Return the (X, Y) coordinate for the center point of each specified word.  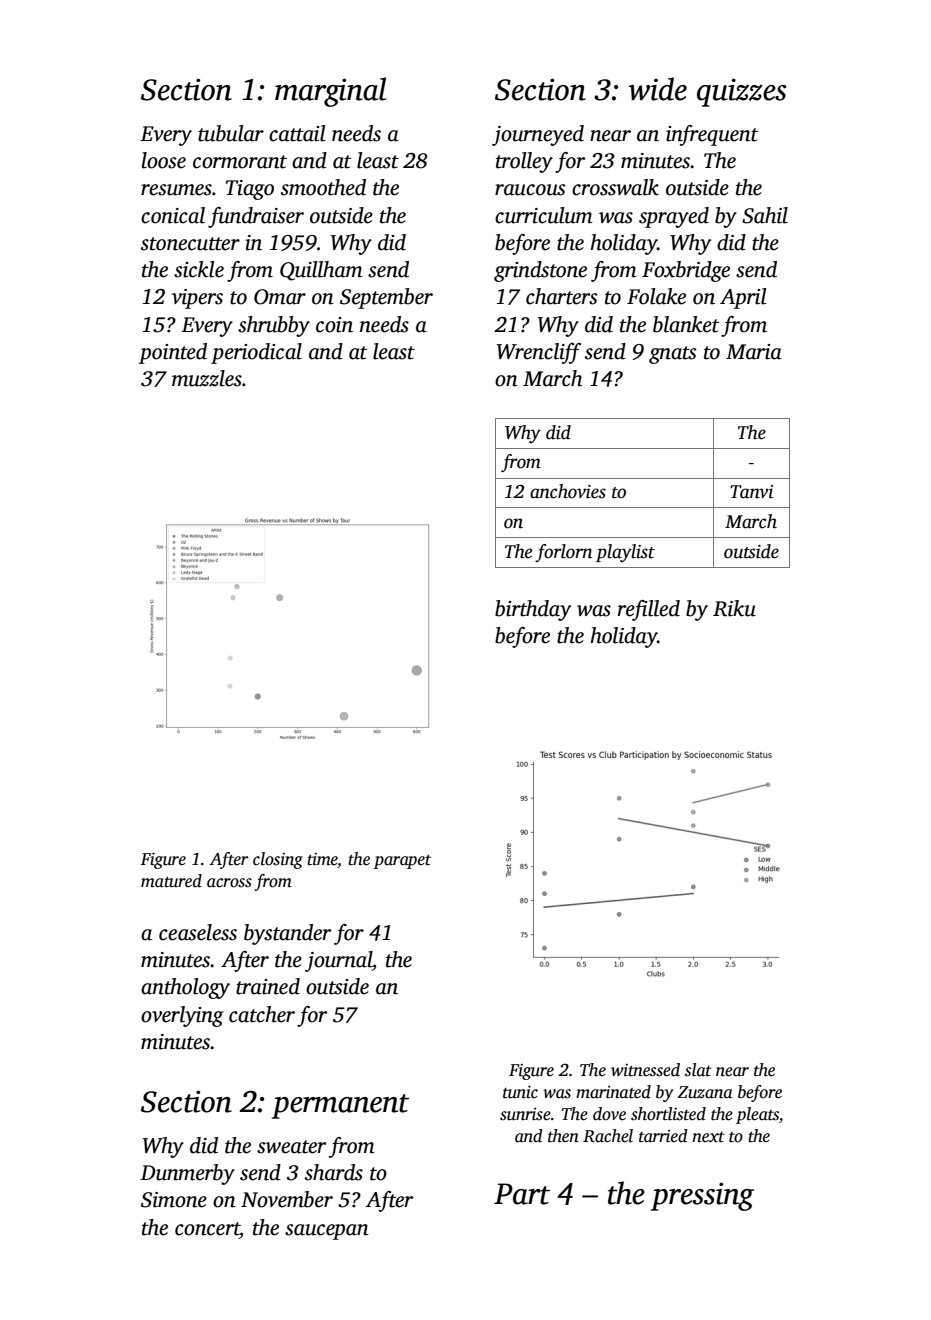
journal (338, 961)
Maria (754, 352)
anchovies (568, 491)
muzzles (207, 378)
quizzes (742, 92)
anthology (185, 988)
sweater (291, 1147)
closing (278, 860)
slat (698, 1070)
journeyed (538, 135)
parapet (402, 862)
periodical (256, 353)
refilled (649, 610)
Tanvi (751, 492)
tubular (231, 133)
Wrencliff (539, 353)
